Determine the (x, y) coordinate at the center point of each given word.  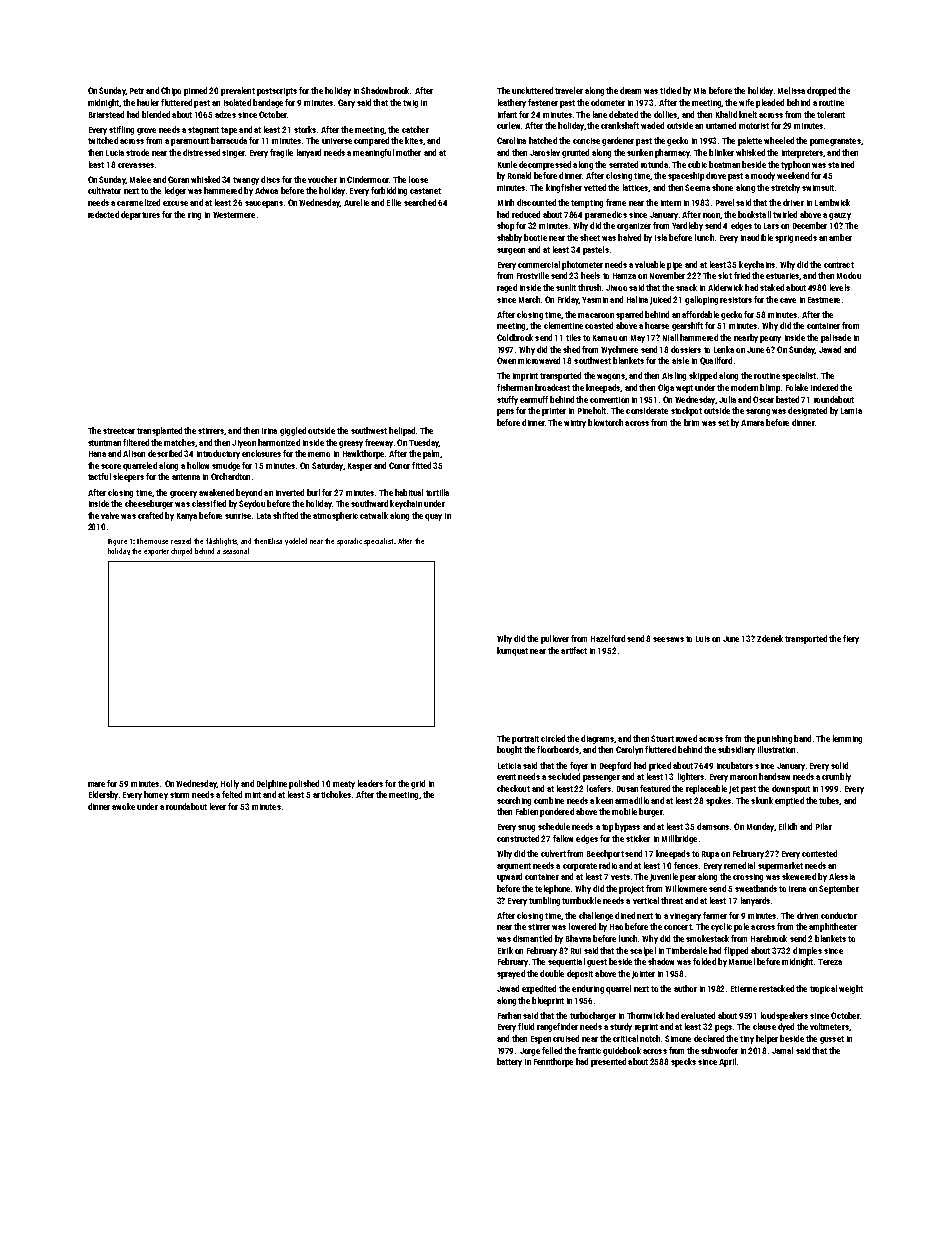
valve (110, 515)
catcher (415, 129)
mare (96, 784)
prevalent (238, 91)
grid (418, 784)
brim (691, 422)
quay (433, 517)
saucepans (264, 204)
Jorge (530, 1052)
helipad (402, 431)
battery (509, 1062)
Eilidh (788, 826)
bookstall (754, 214)
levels (840, 287)
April (727, 1062)
